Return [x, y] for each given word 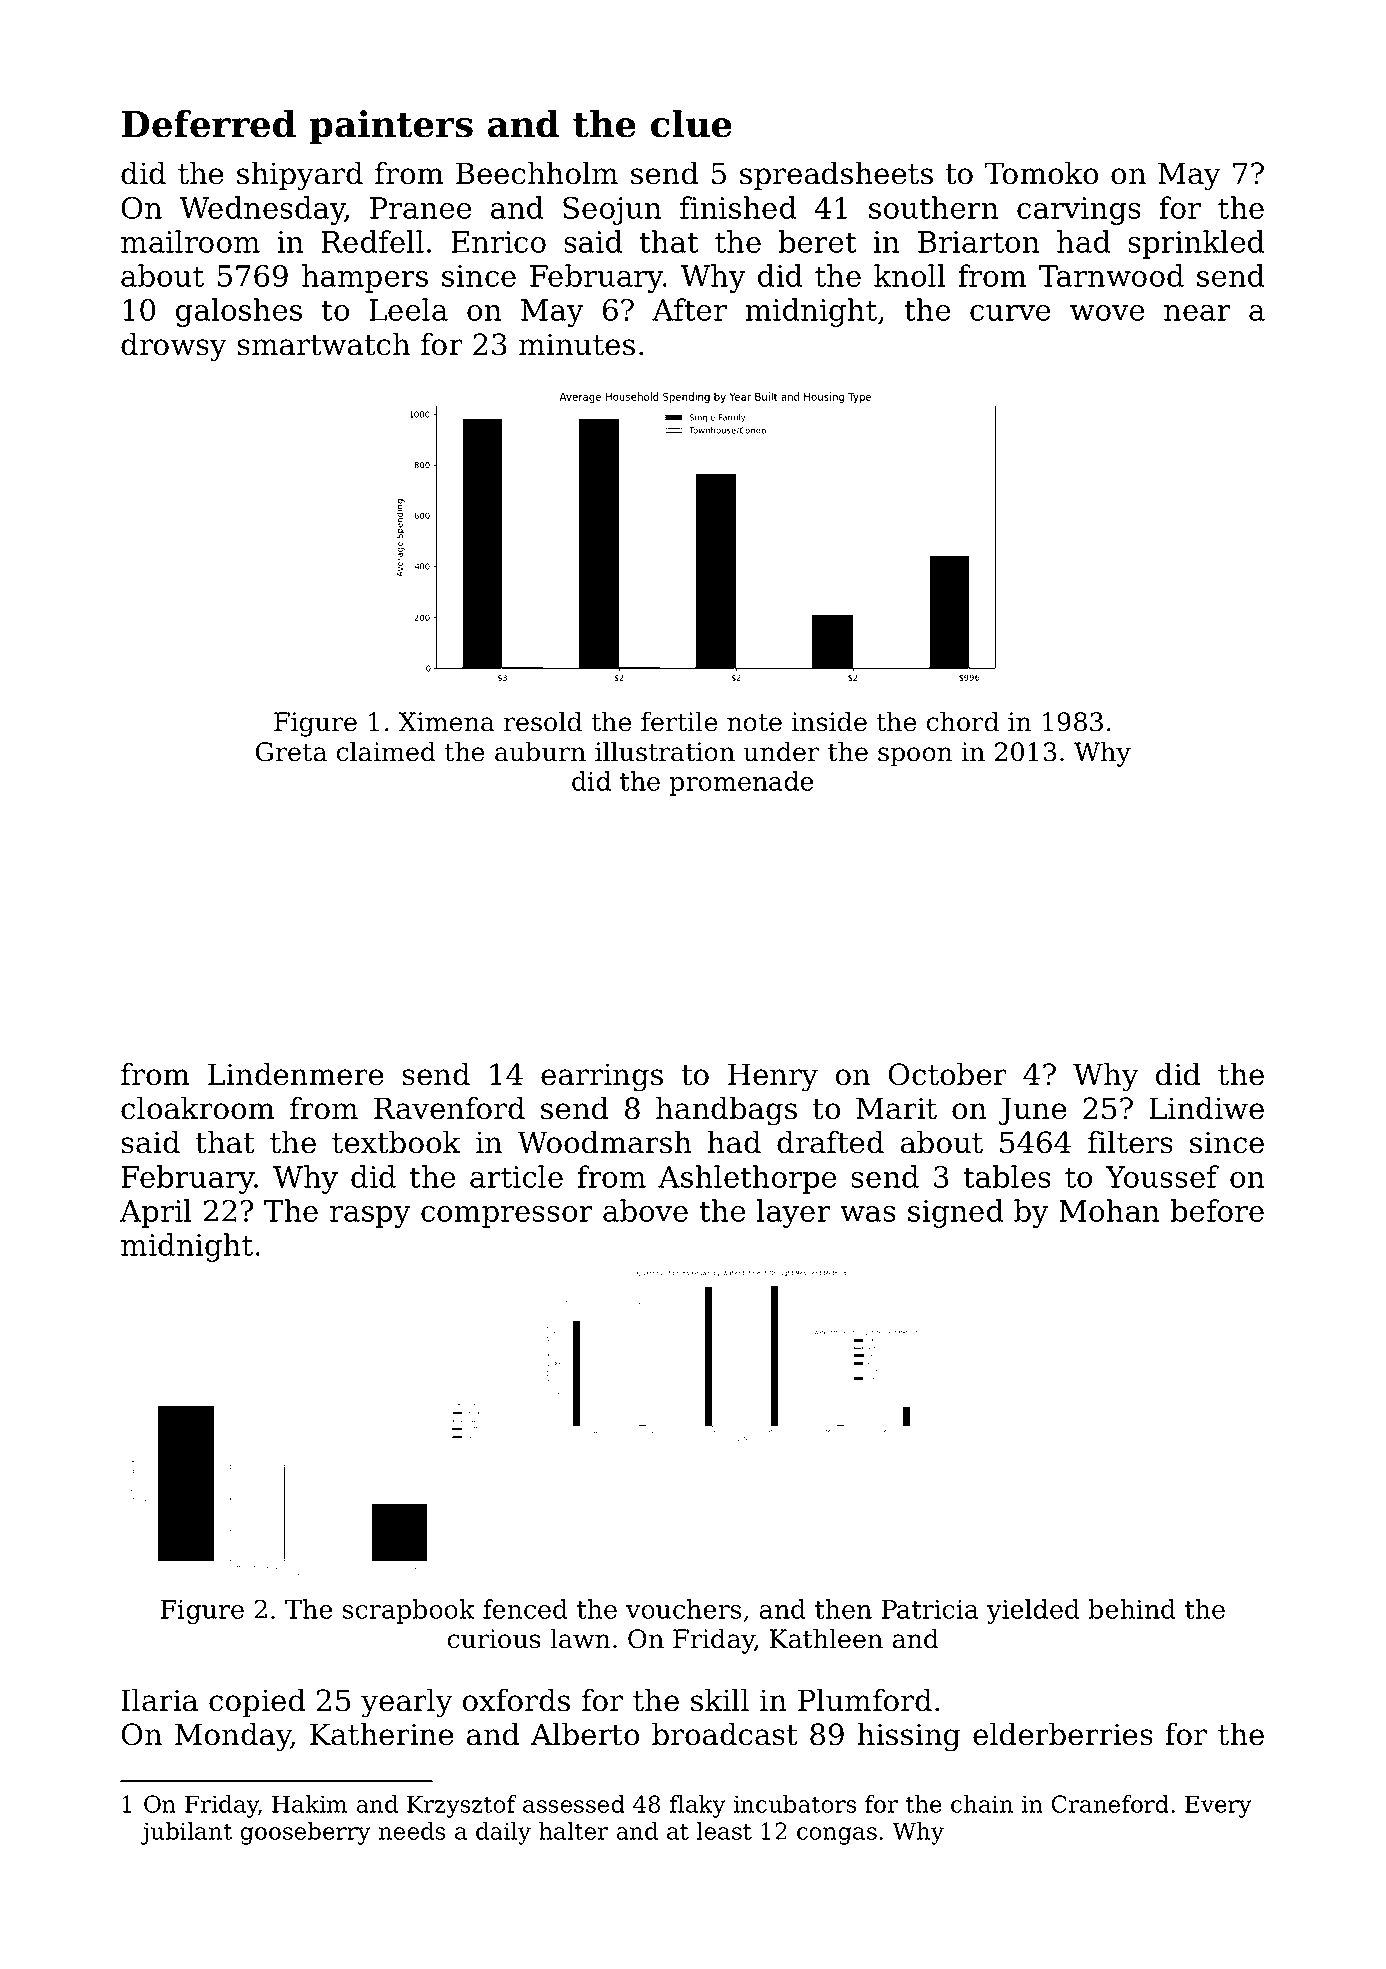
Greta [291, 752]
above [645, 1210]
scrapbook [409, 1611]
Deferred [208, 124]
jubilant [186, 1833]
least [724, 1831]
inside [829, 721]
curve [1010, 313]
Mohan [1109, 1210]
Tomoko [1041, 173]
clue [691, 124]
